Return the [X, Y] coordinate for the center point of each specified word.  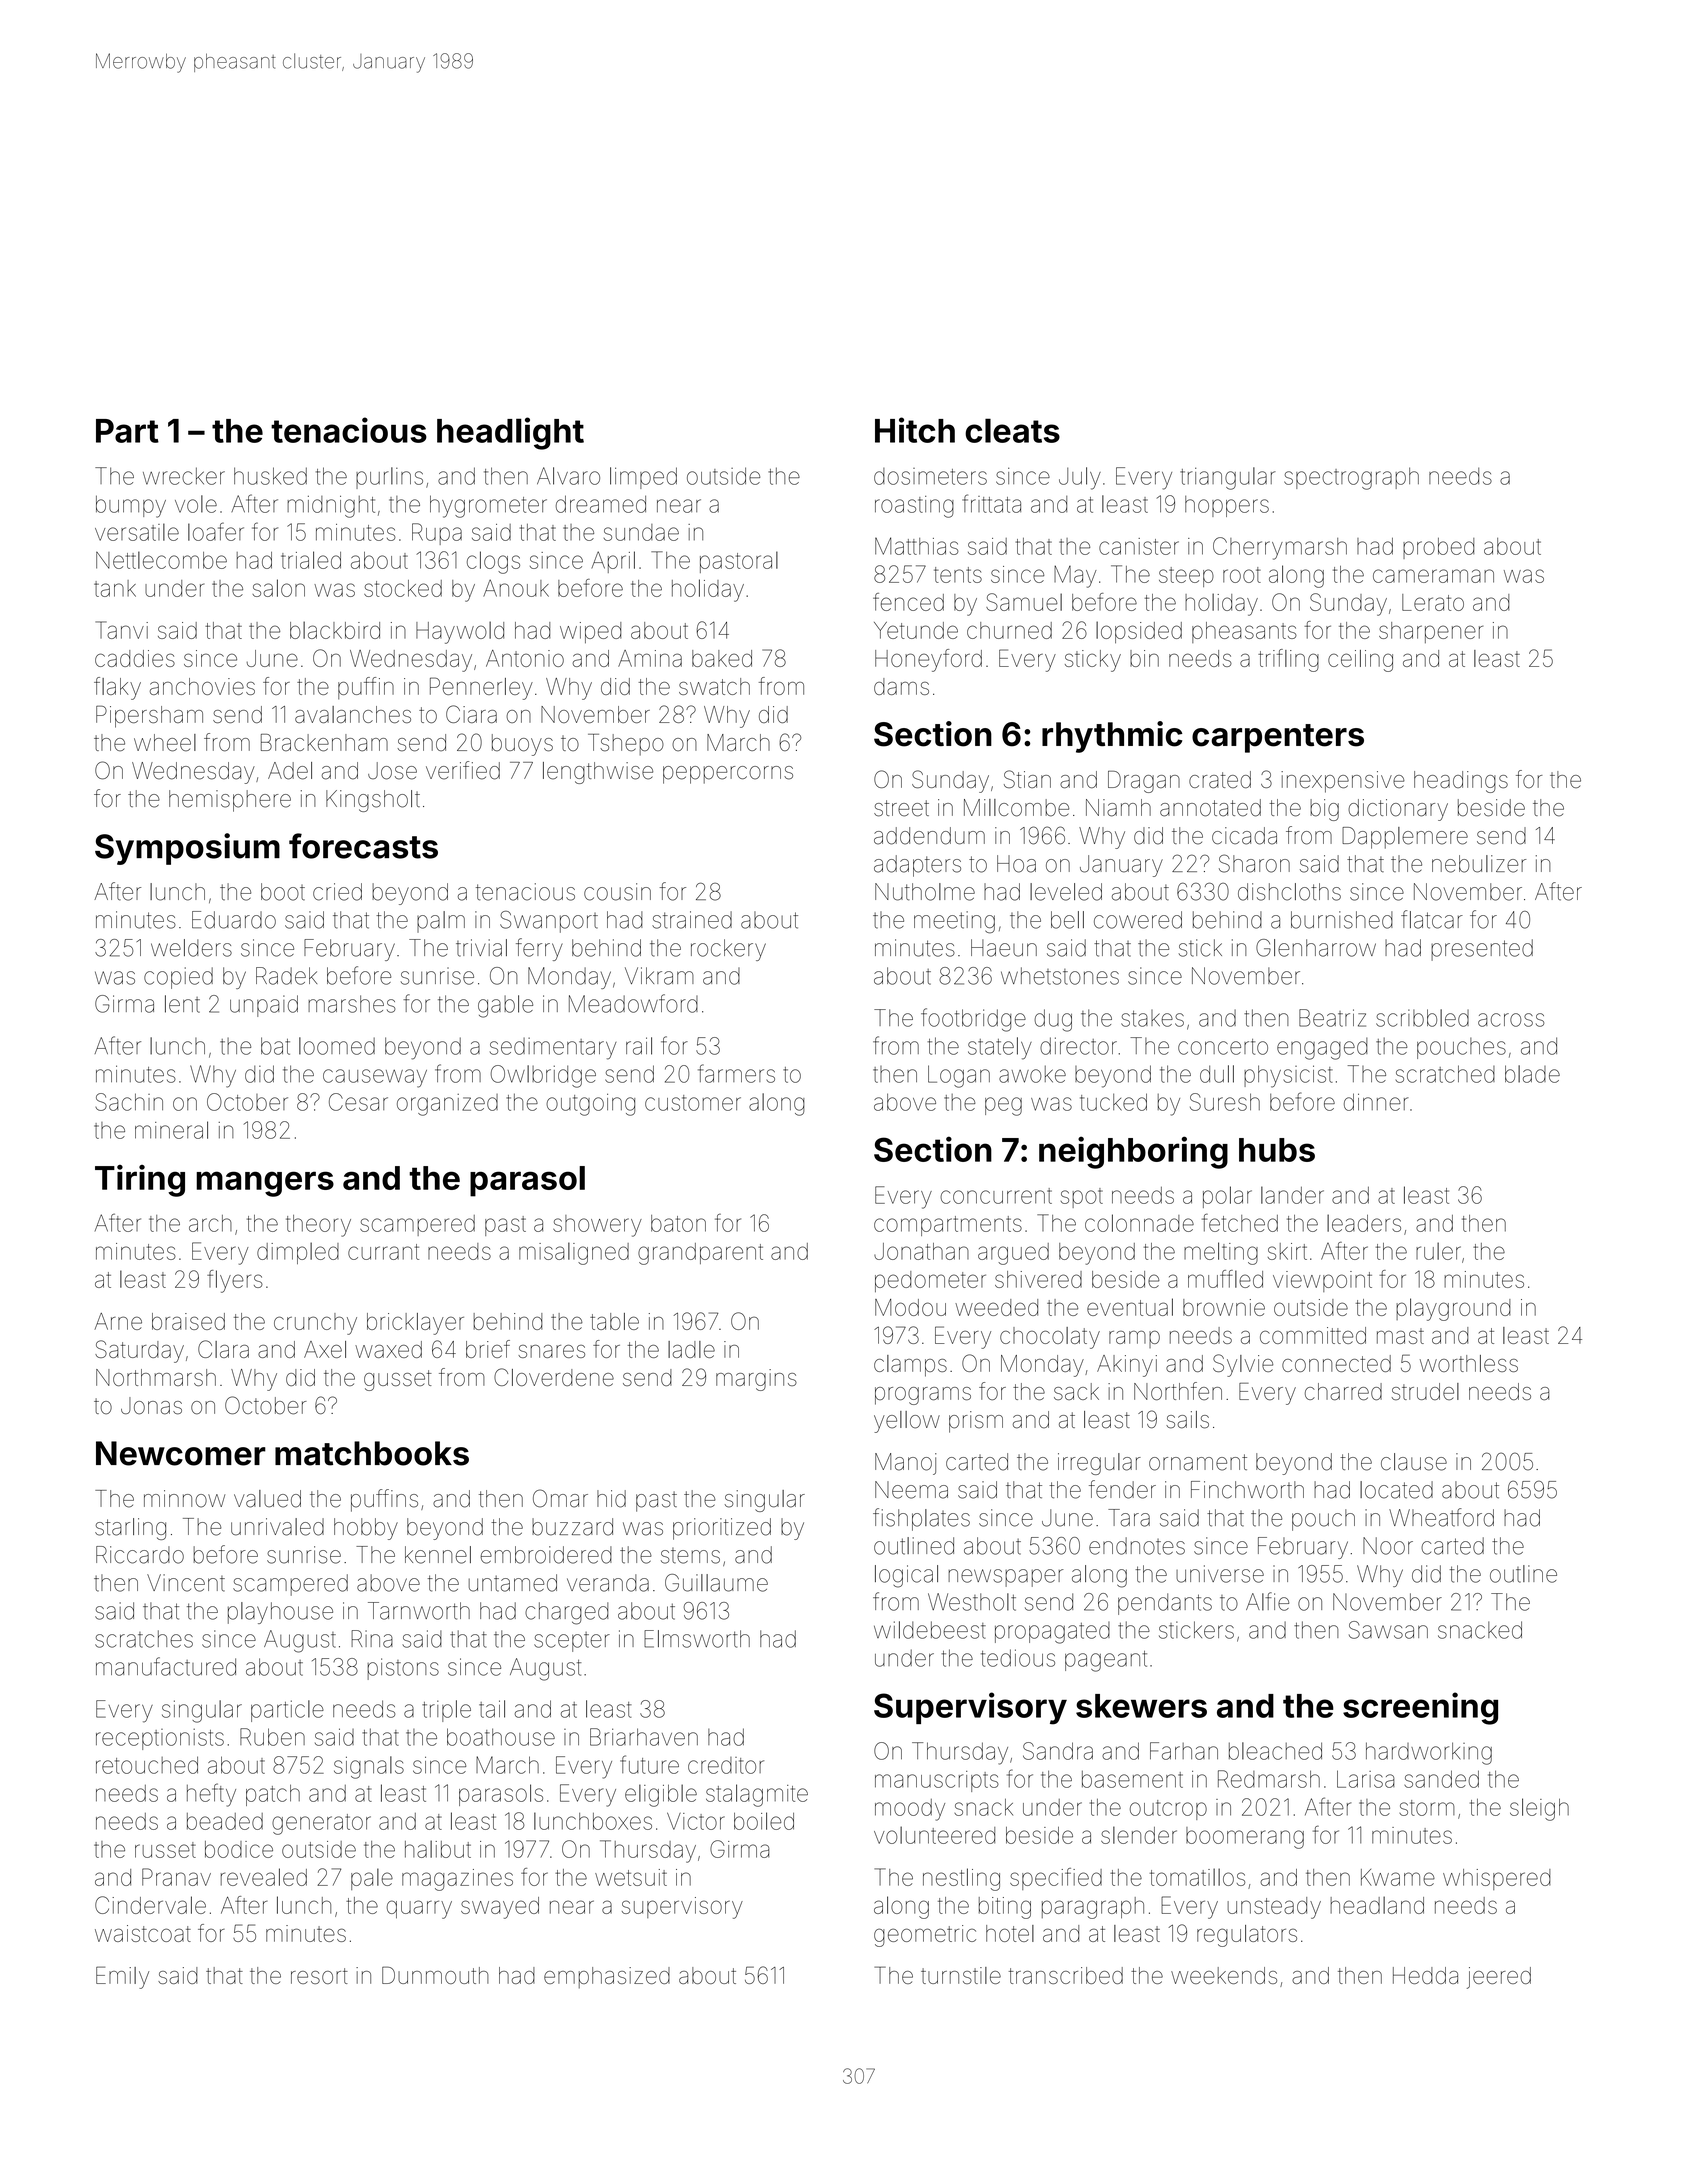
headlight [510, 433]
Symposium [187, 849]
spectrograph [1351, 478]
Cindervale [150, 1905]
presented [1482, 950]
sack [1076, 1391]
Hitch [915, 430]
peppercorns [728, 775]
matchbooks [372, 1453]
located [1396, 1490]
